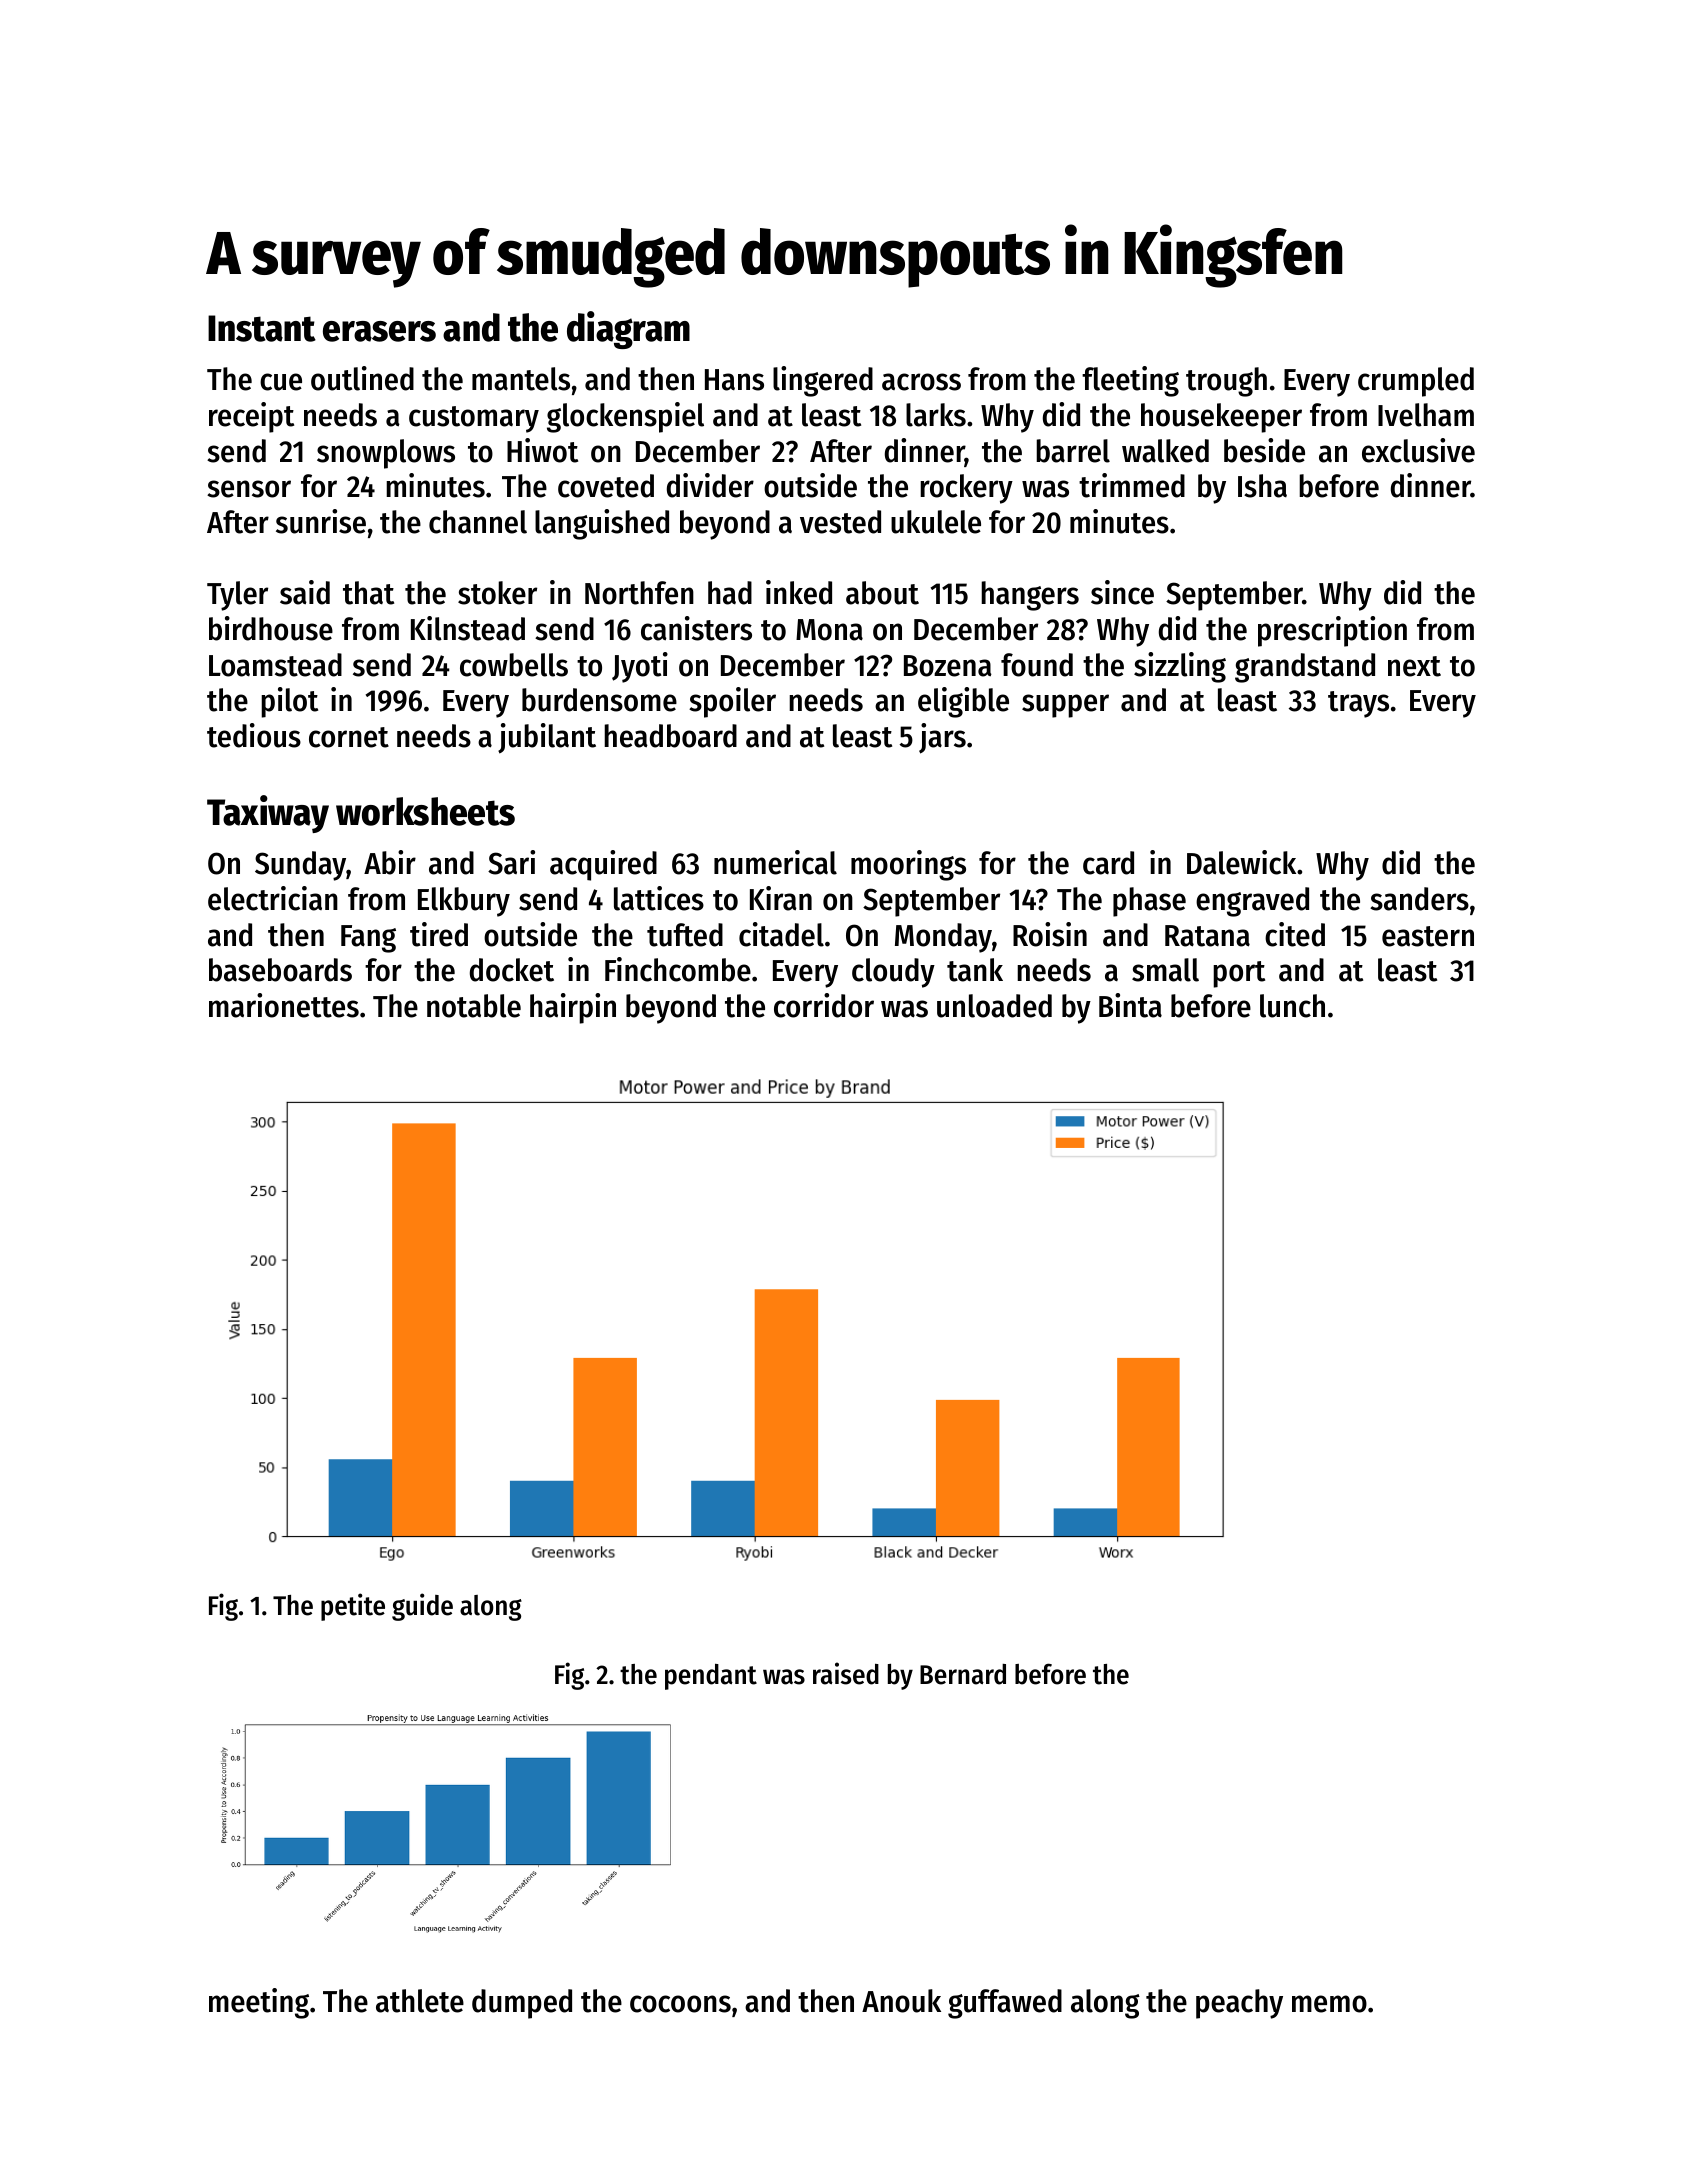 The width and height of the screenshot is (1683, 2178). I want to click on memo, so click(1329, 2004).
